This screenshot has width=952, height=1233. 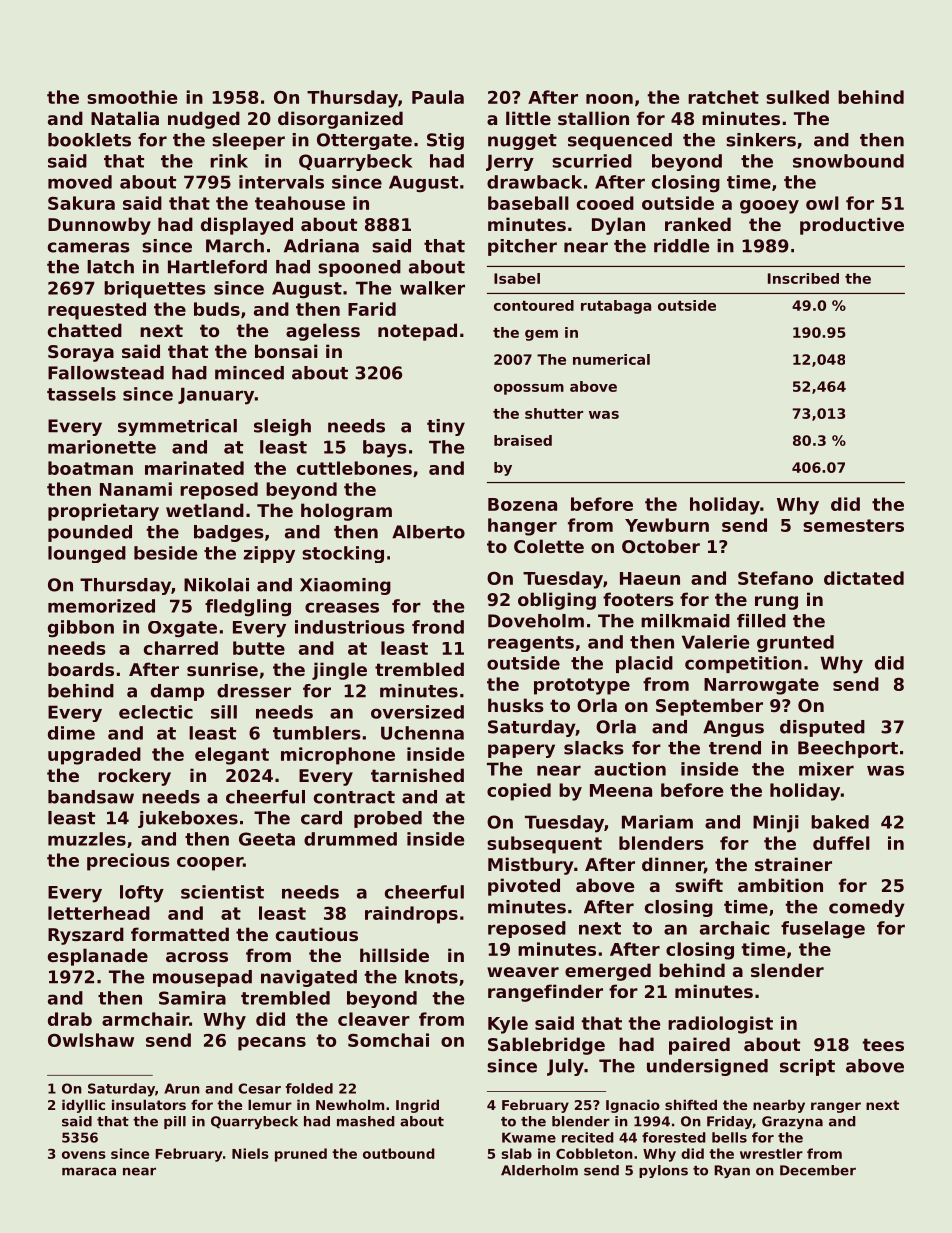 I want to click on slacks, so click(x=594, y=748).
